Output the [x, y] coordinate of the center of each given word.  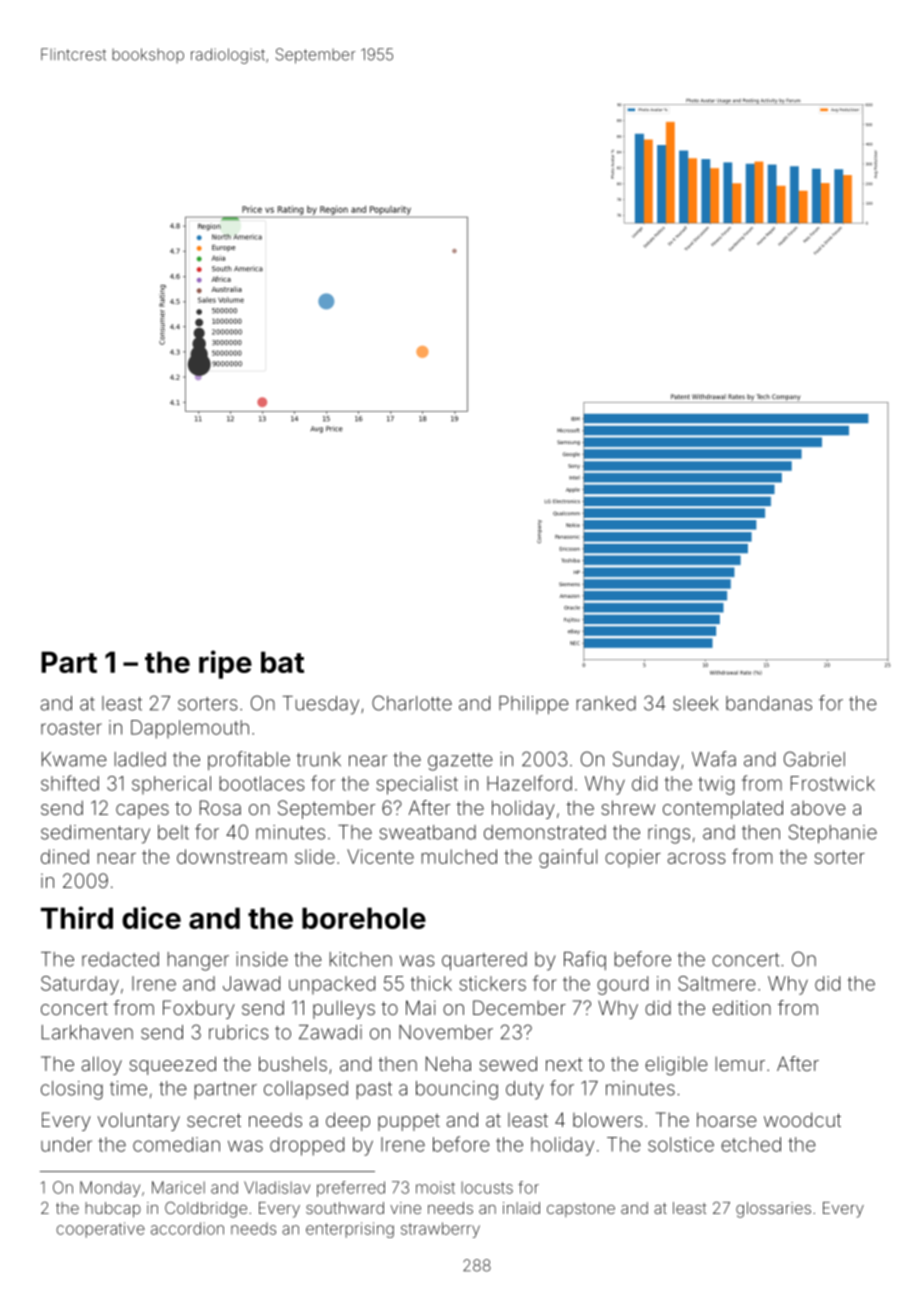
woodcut [802, 1119]
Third [77, 917]
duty [525, 1090]
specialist [417, 785]
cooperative [101, 1230]
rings [669, 834]
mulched [459, 856]
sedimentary [95, 834]
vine [405, 1208]
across [696, 858]
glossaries [773, 1210]
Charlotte [412, 703]
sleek [695, 703]
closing [72, 1090]
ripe [225, 664]
